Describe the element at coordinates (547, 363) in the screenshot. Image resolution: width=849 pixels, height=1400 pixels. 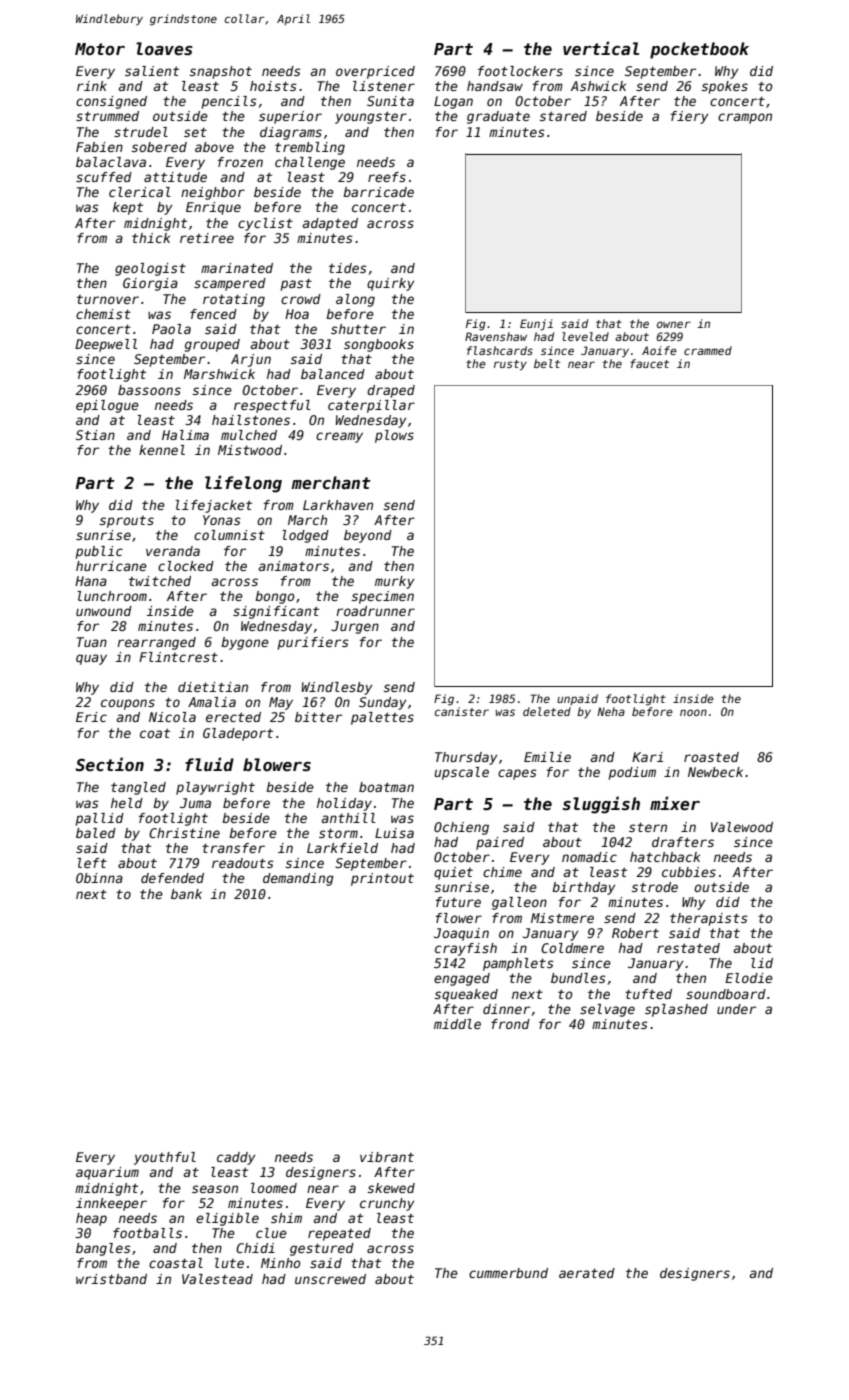
I see `belt` at that location.
